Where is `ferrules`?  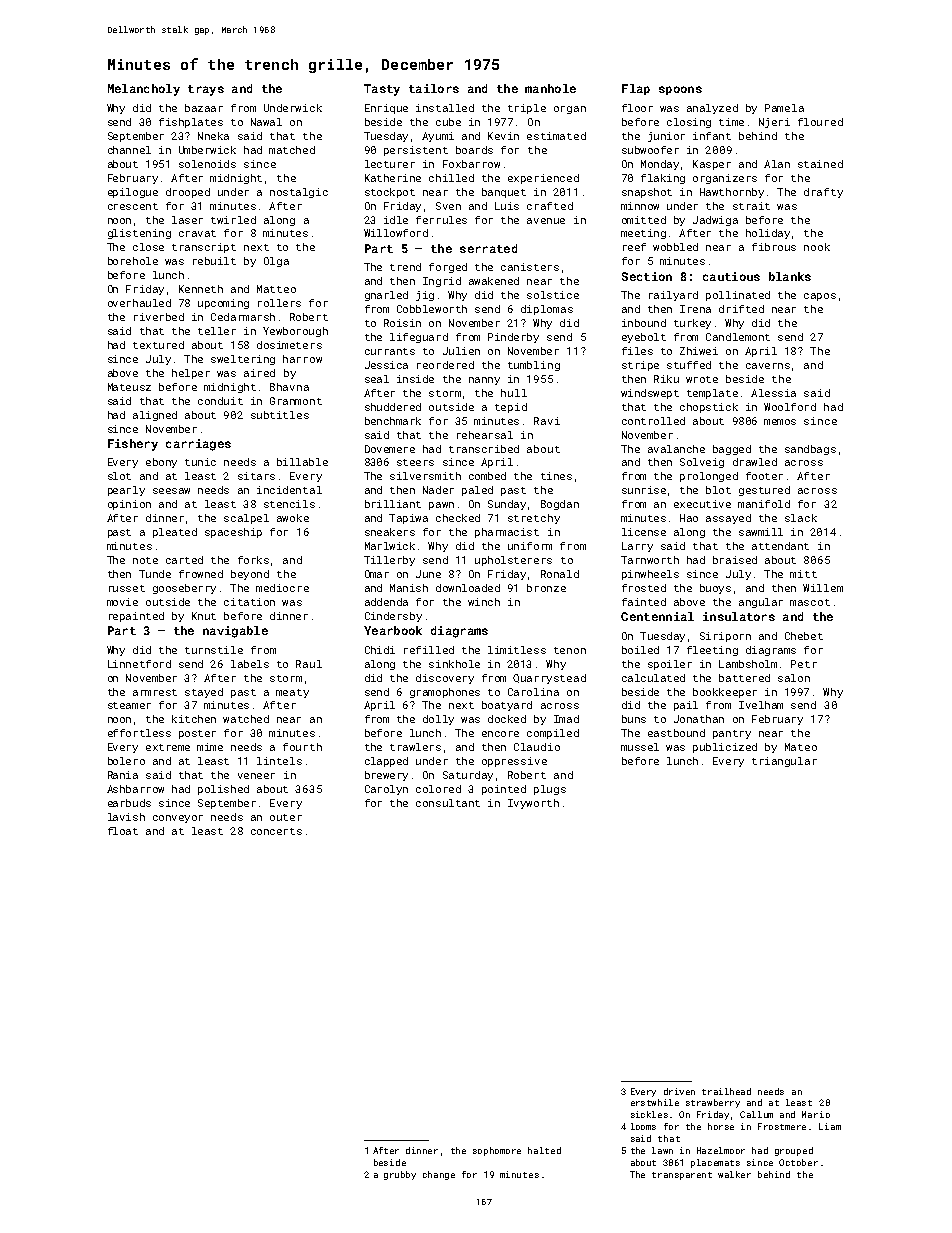
ferrules is located at coordinates (441, 220).
